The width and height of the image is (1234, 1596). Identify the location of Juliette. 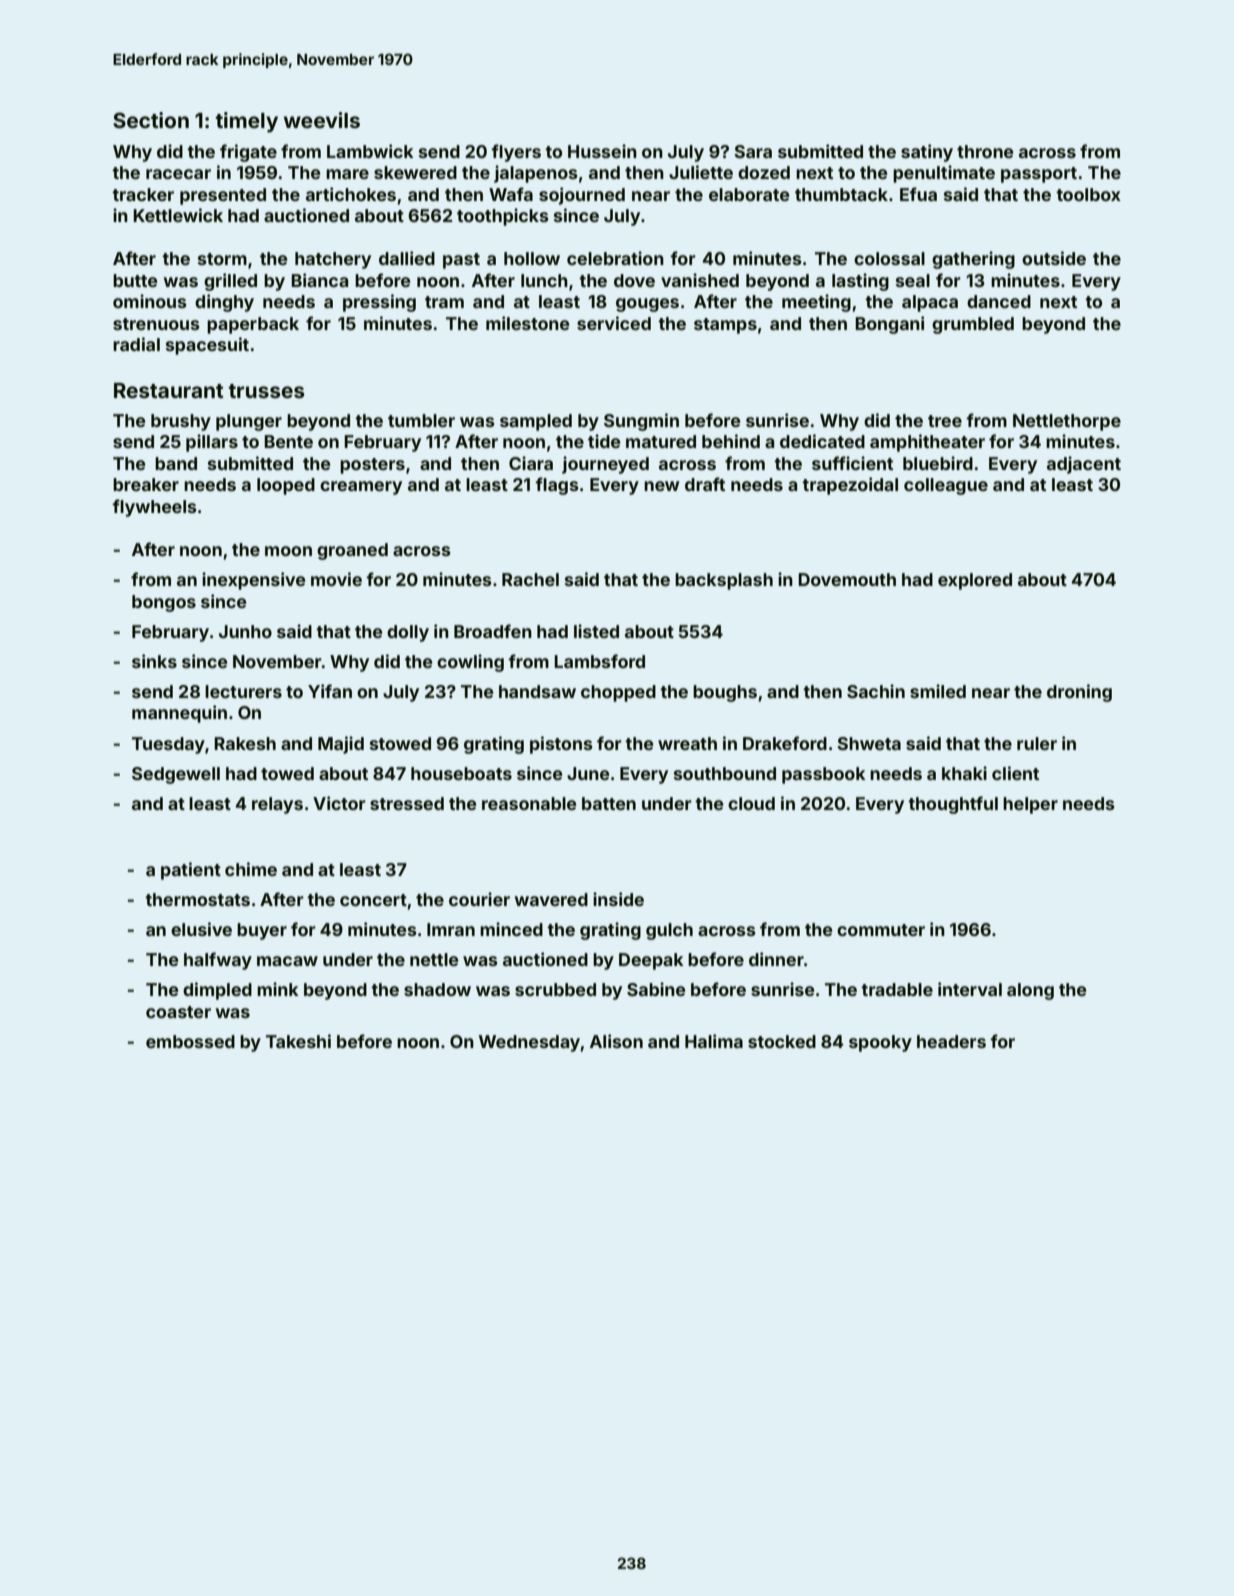
(701, 172).
